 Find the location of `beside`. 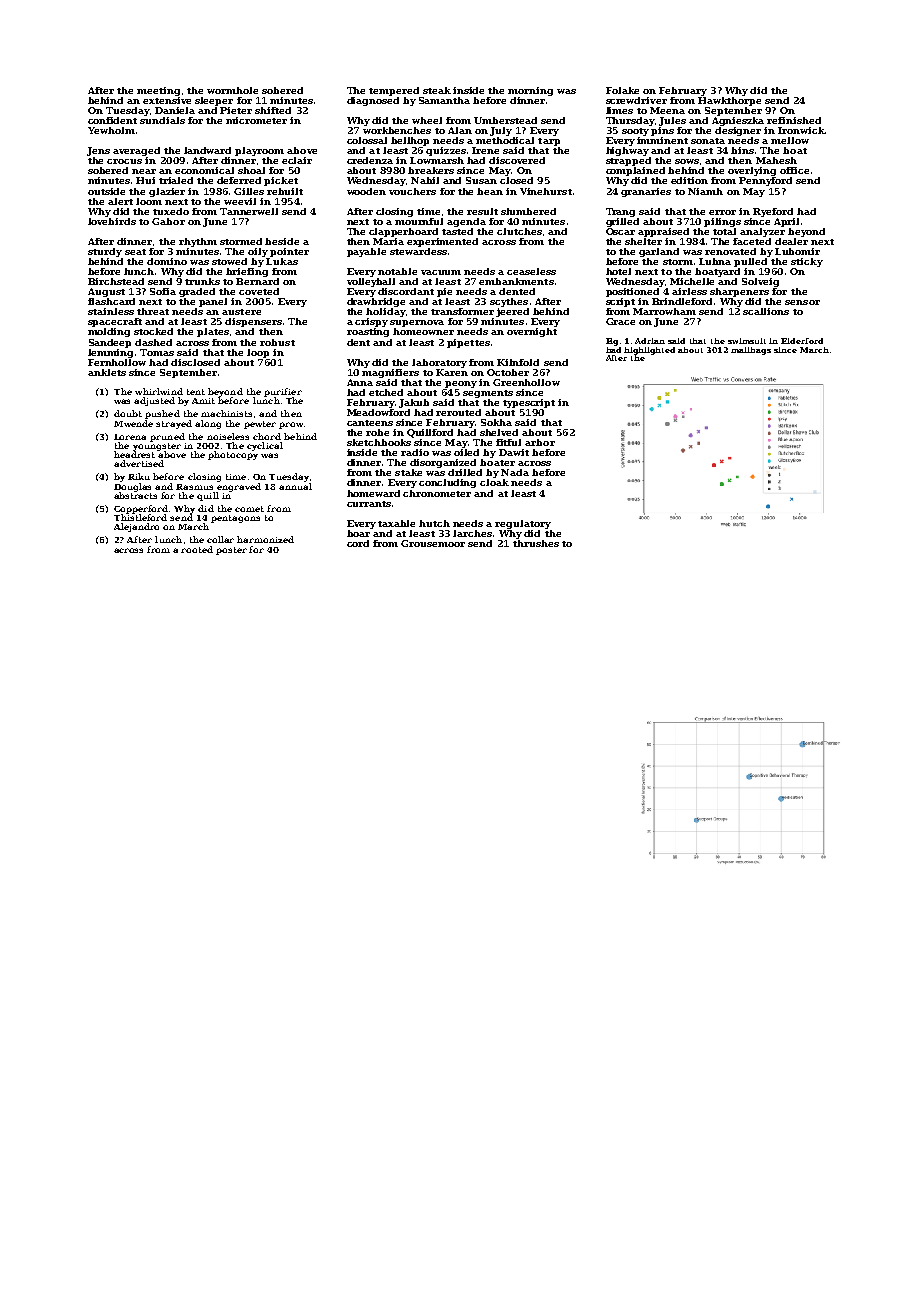

beside is located at coordinates (282, 241).
